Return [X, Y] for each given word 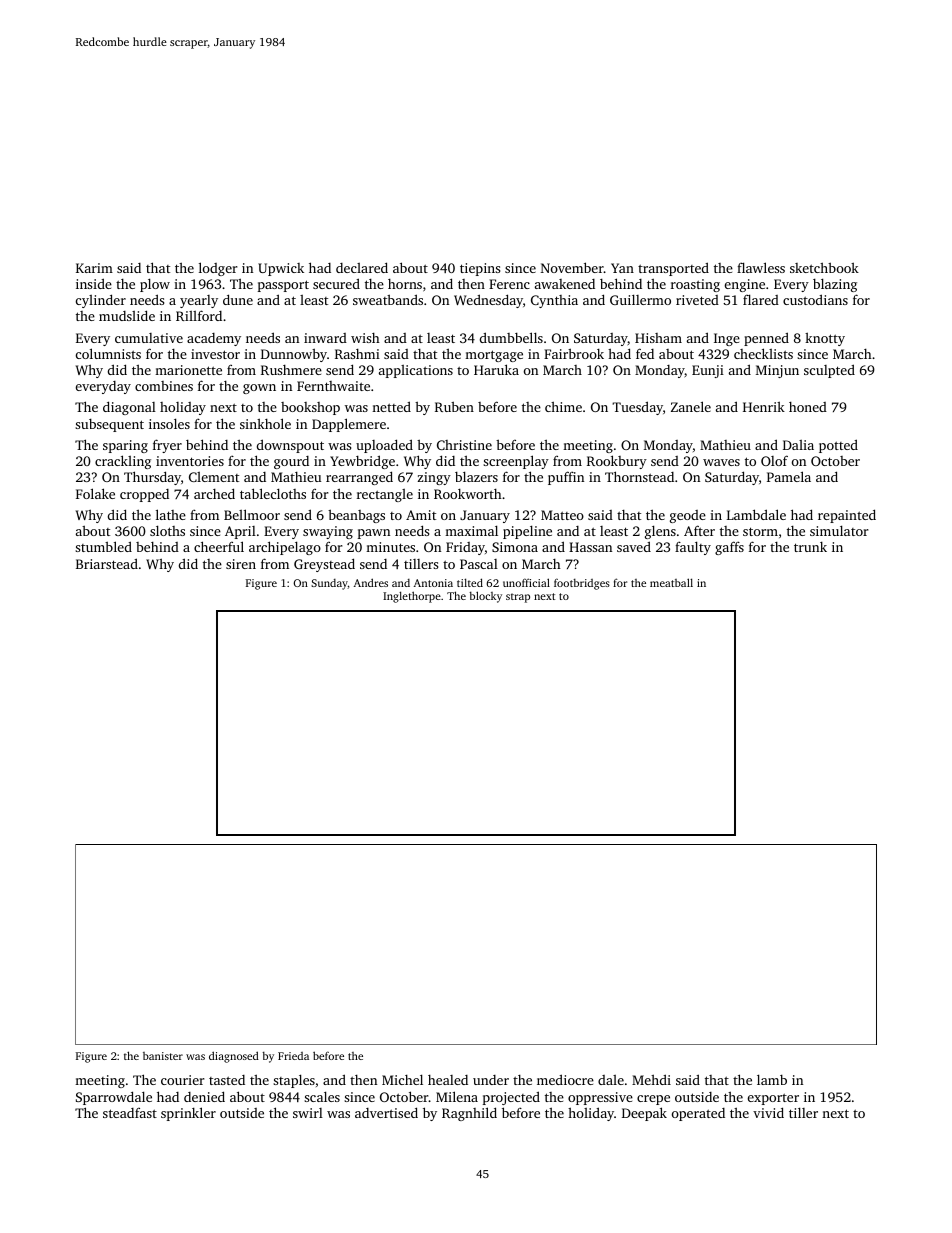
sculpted [829, 371]
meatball [671, 582]
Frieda [293, 1056]
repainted [847, 516]
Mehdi [651, 1079]
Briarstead [107, 563]
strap [518, 598]
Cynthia [554, 301]
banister [163, 1056]
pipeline [527, 532]
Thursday [152, 478]
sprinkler [188, 1114]
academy [214, 339]
